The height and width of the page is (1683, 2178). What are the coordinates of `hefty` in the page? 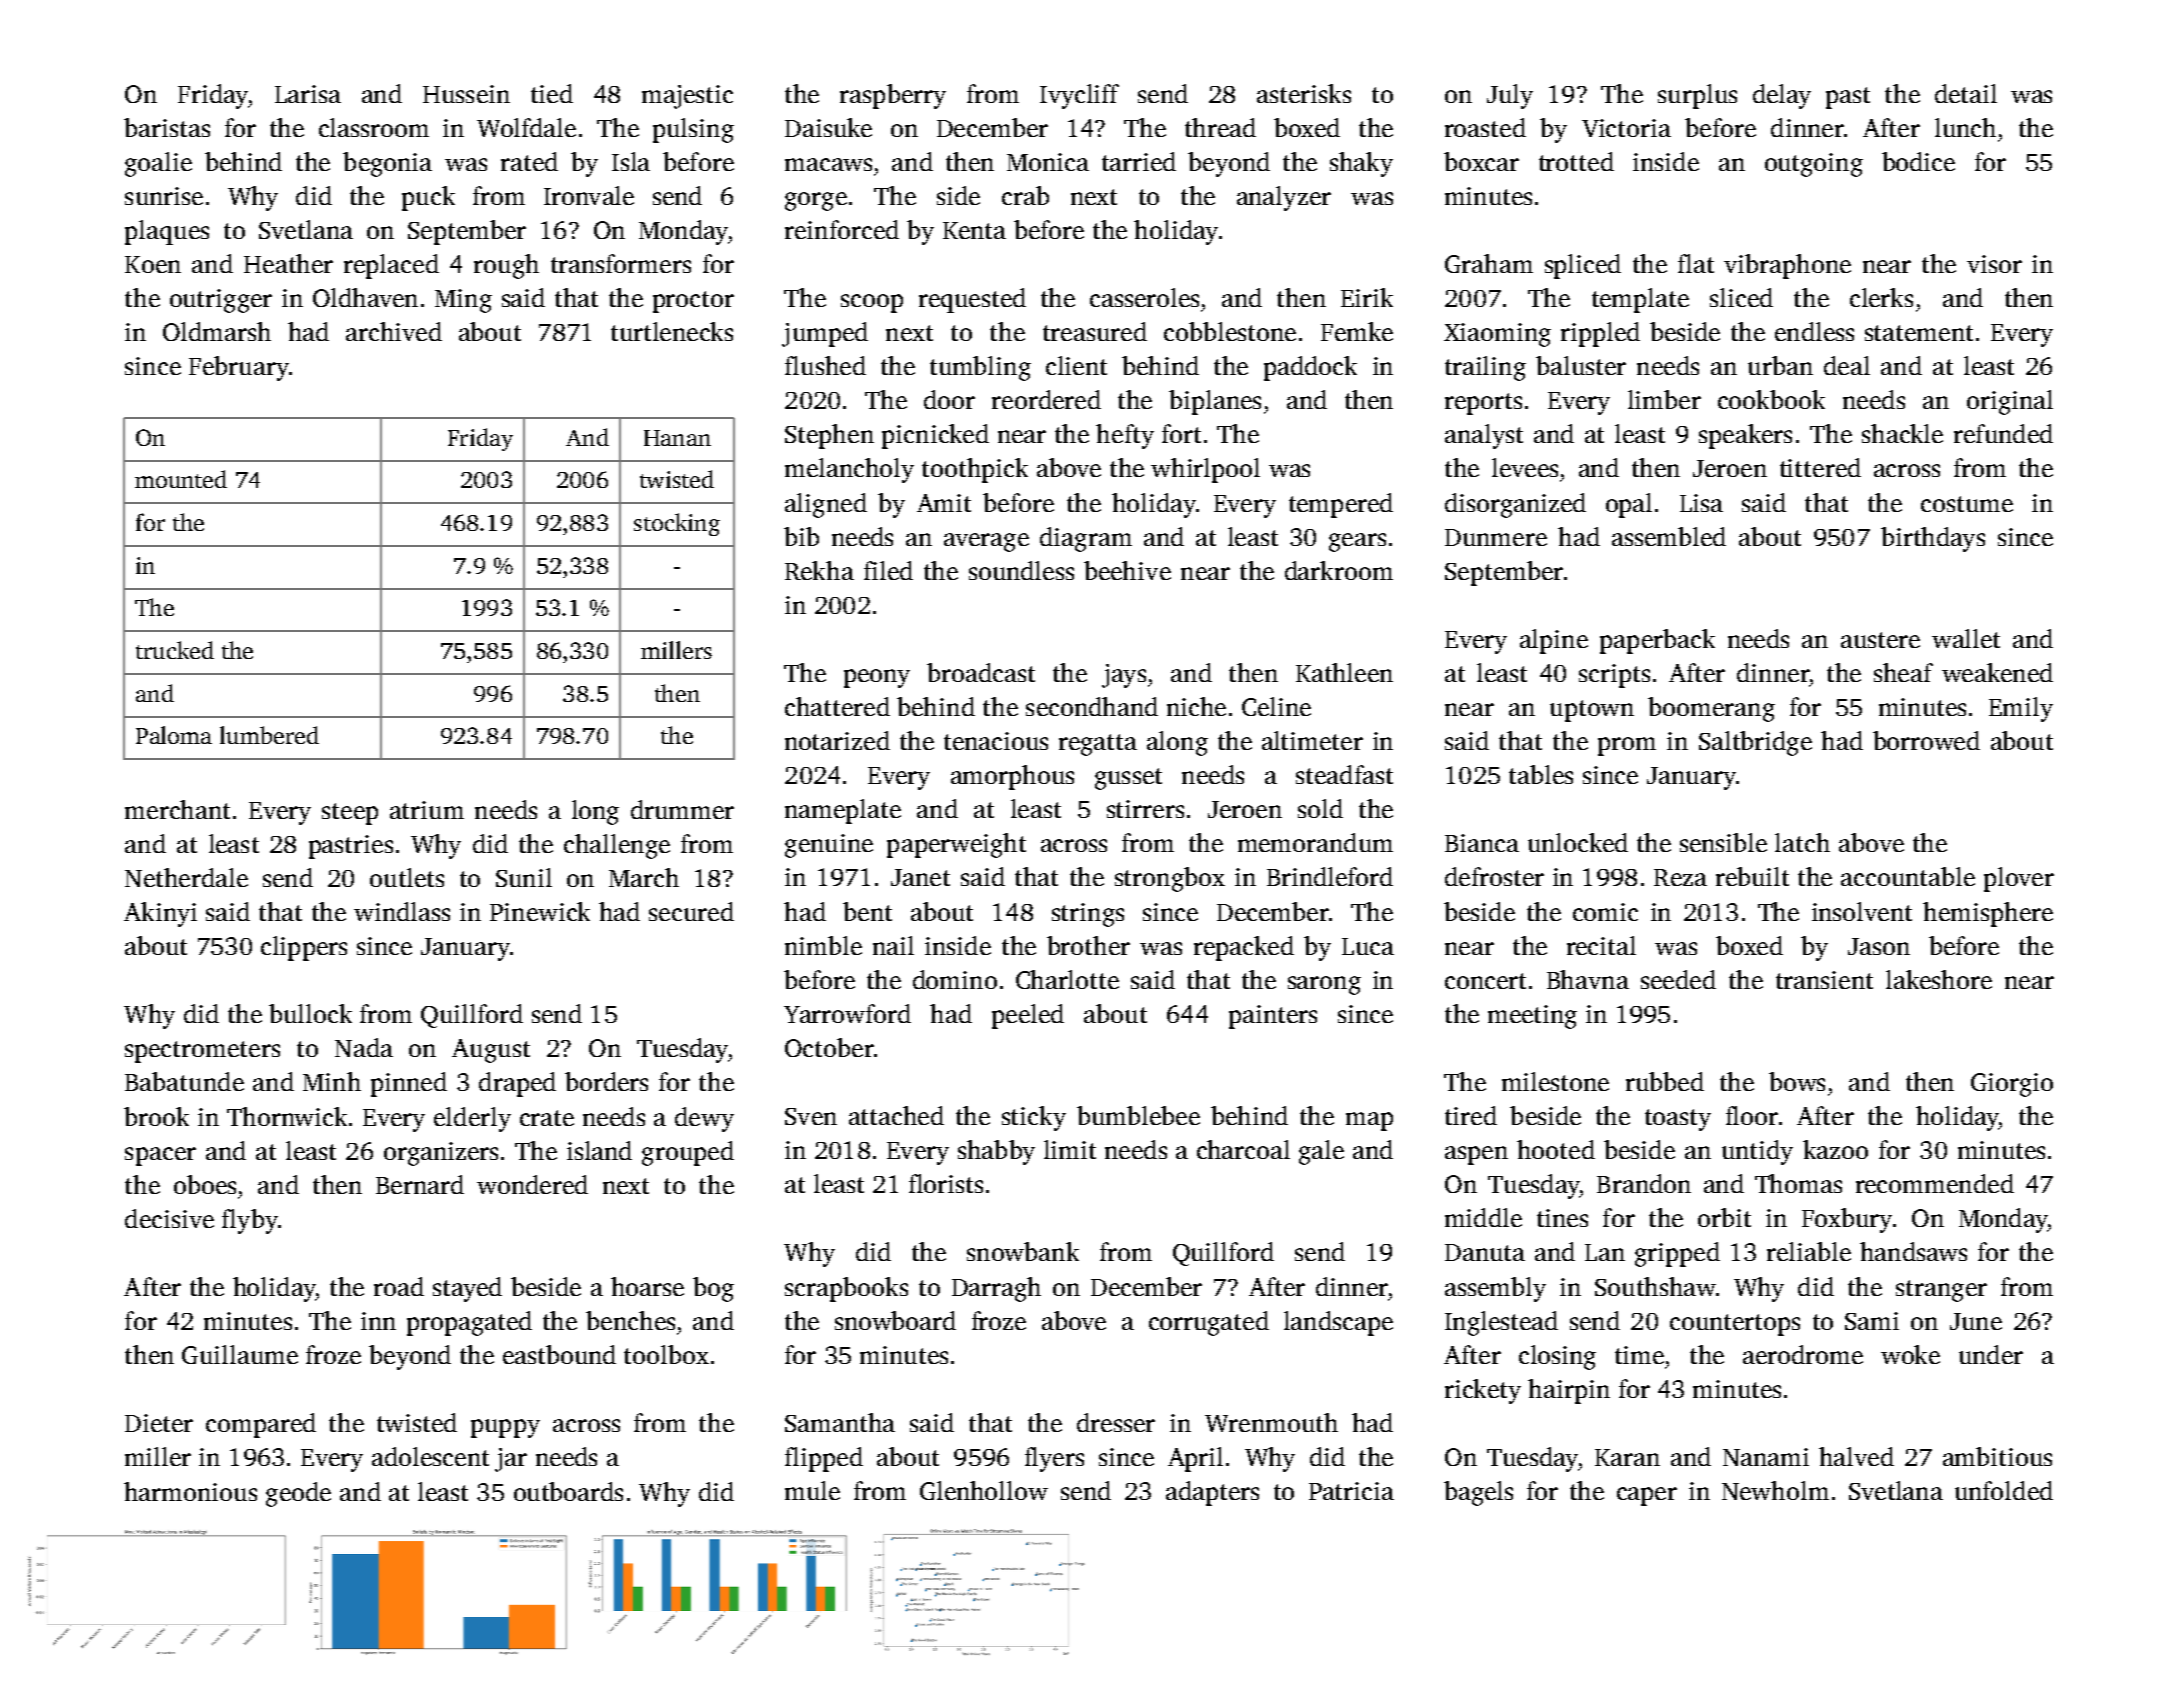 It's located at (1125, 436).
